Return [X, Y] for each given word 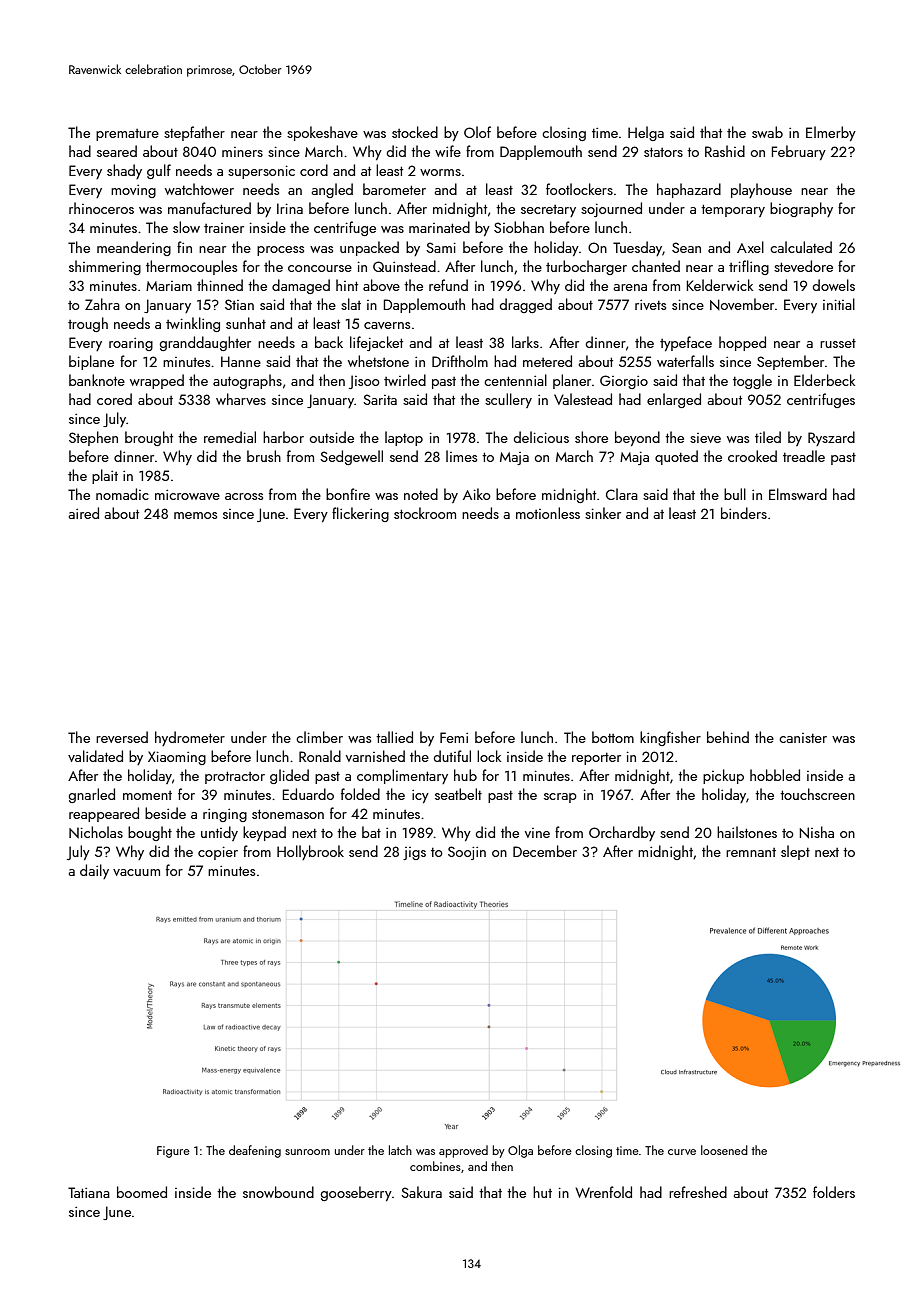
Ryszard [831, 438]
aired [83, 513]
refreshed [698, 1192]
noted [421, 494]
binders [744, 513]
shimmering [105, 267]
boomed [142, 1192]
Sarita [380, 399]
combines [435, 1166]
